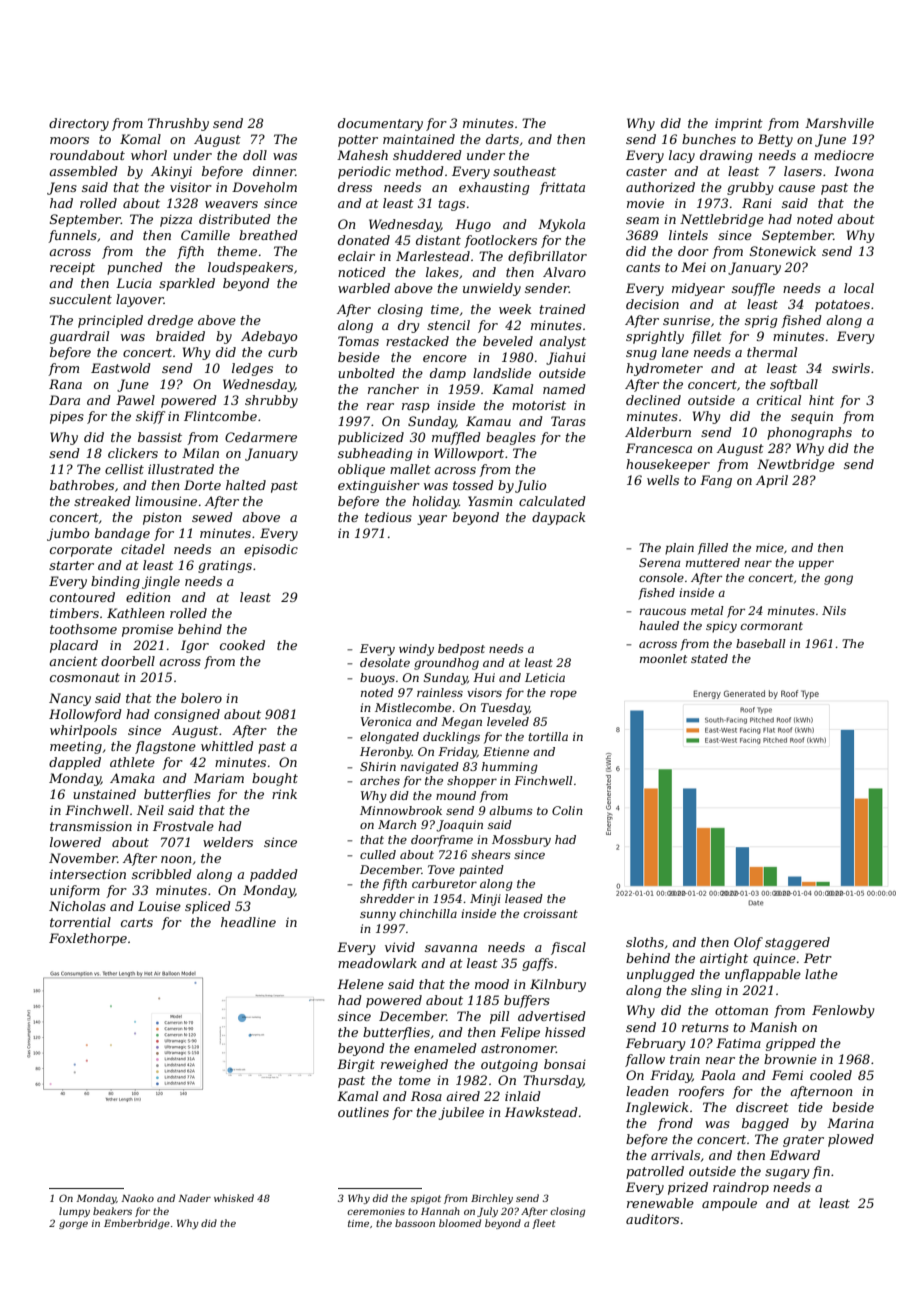  I want to click on tedious, so click(388, 517).
